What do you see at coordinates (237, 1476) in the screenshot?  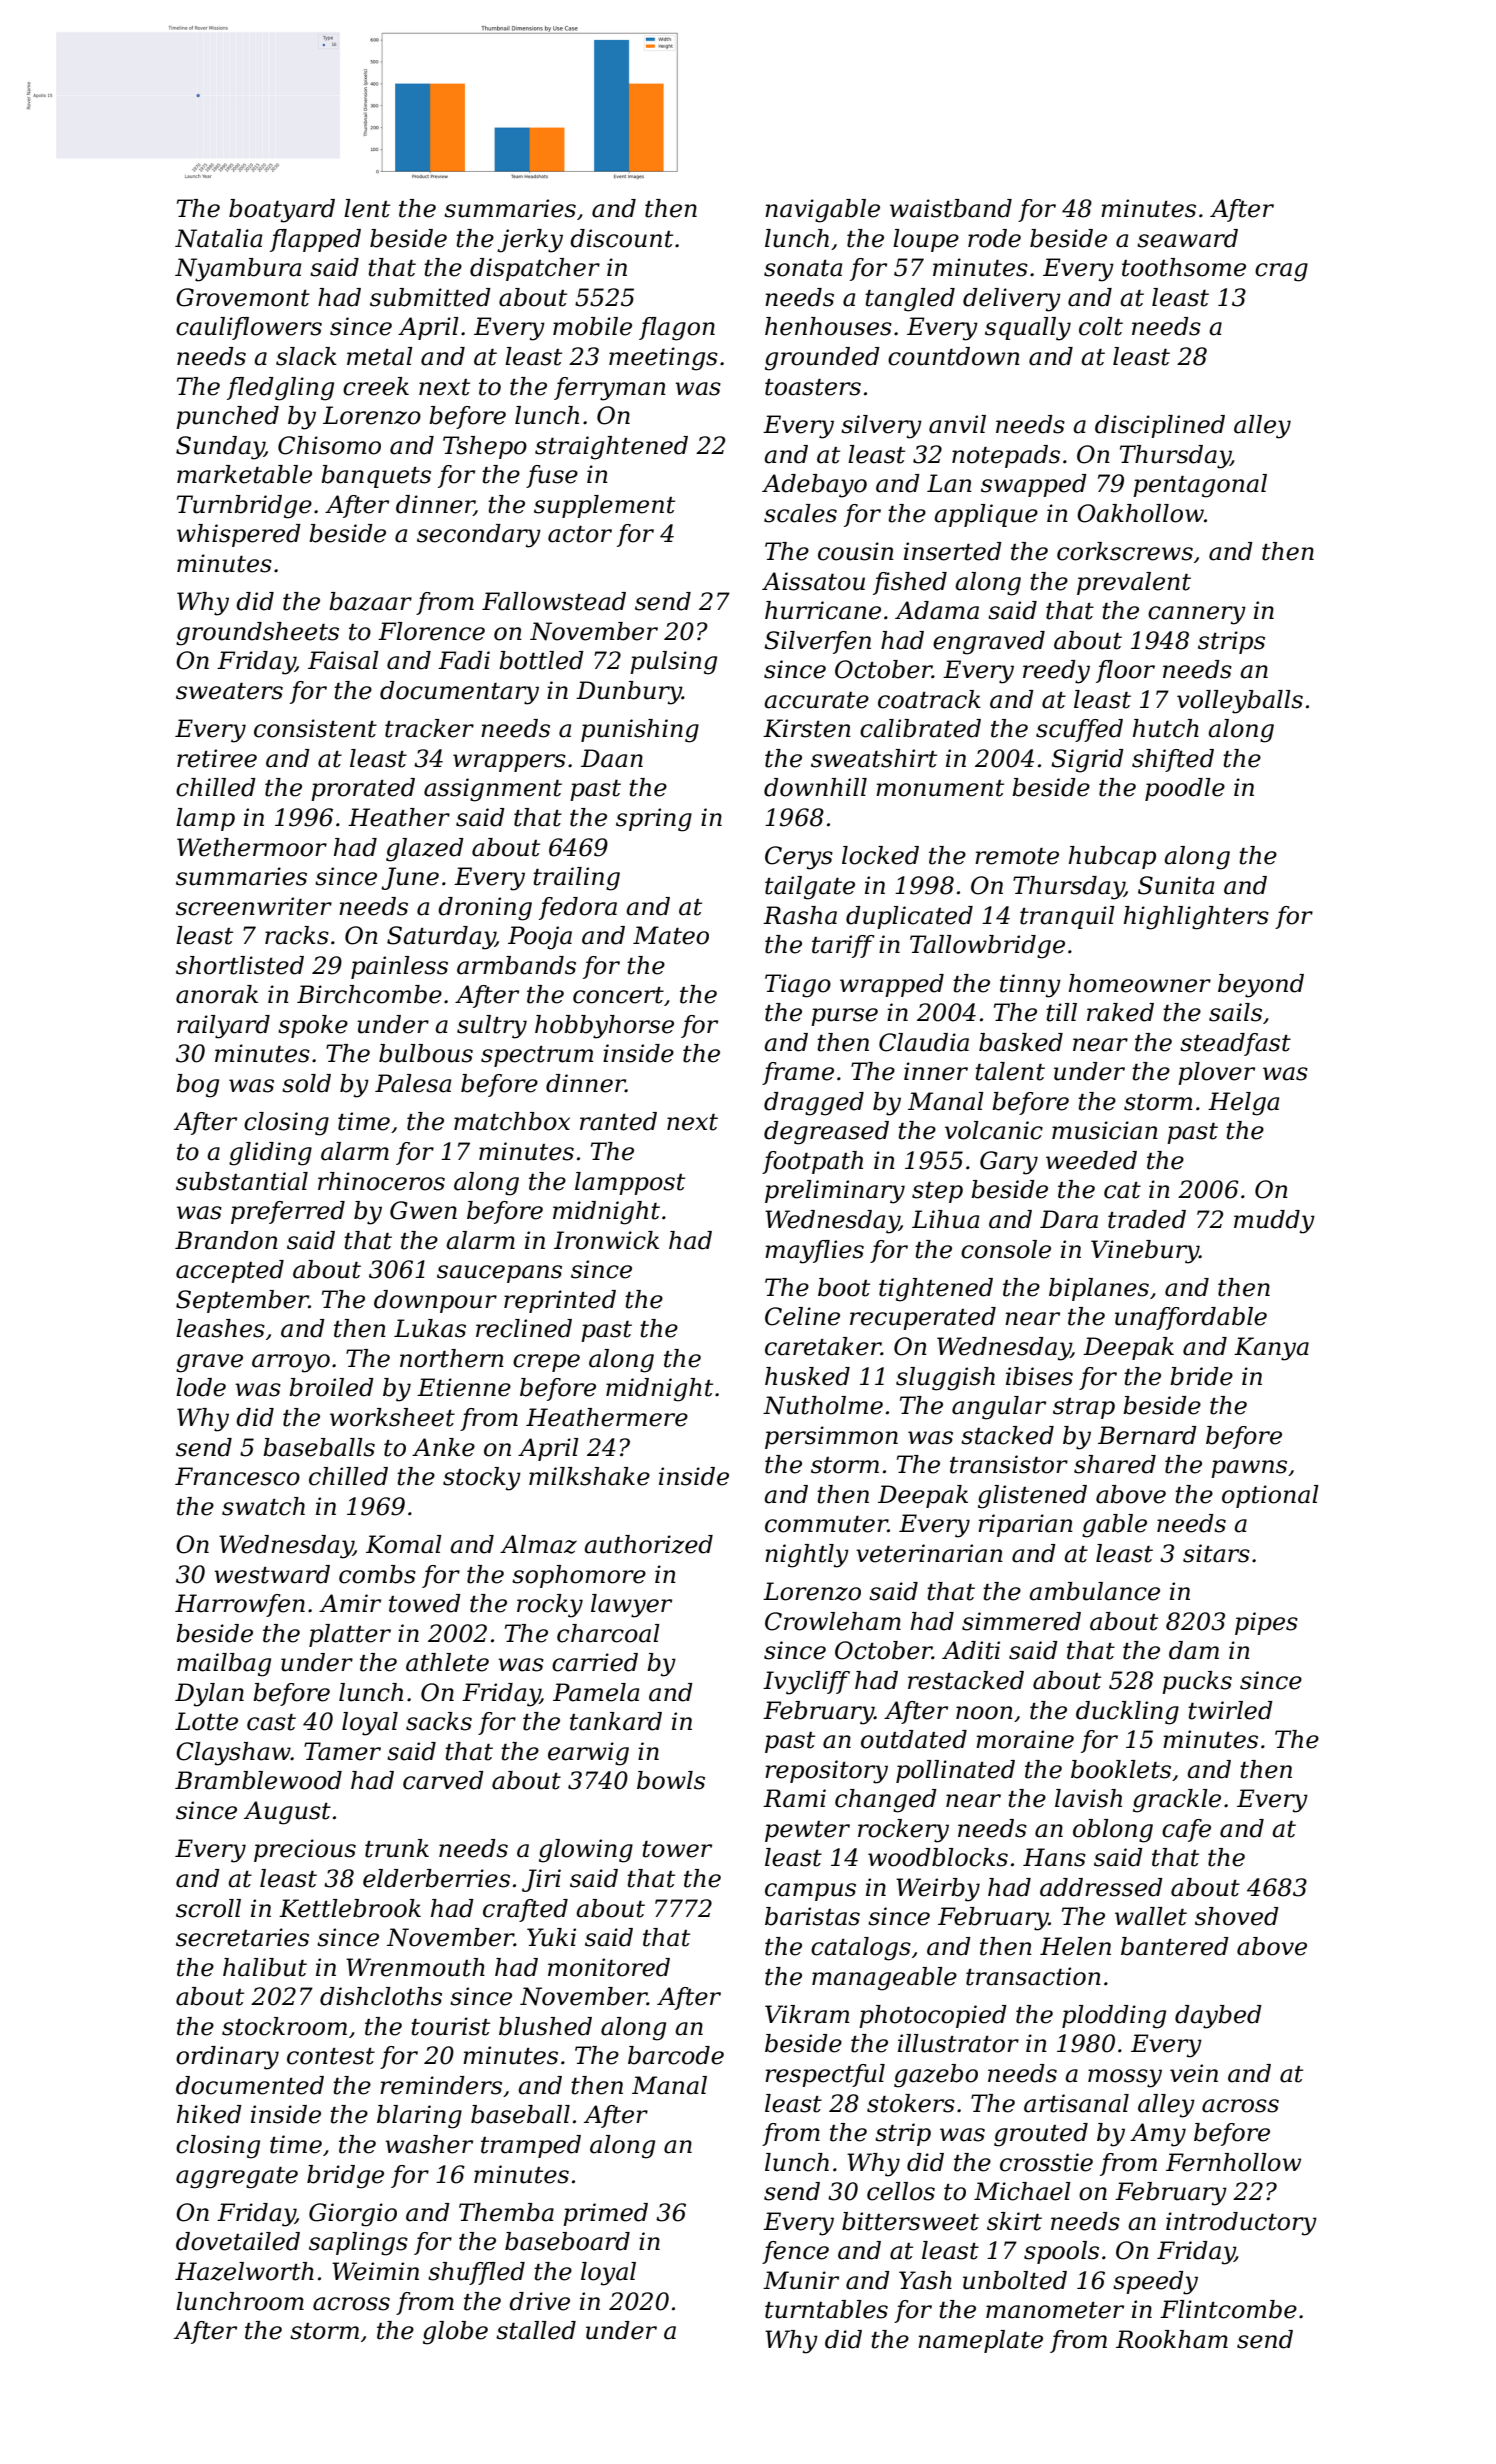 I see `Francesco` at bounding box center [237, 1476].
